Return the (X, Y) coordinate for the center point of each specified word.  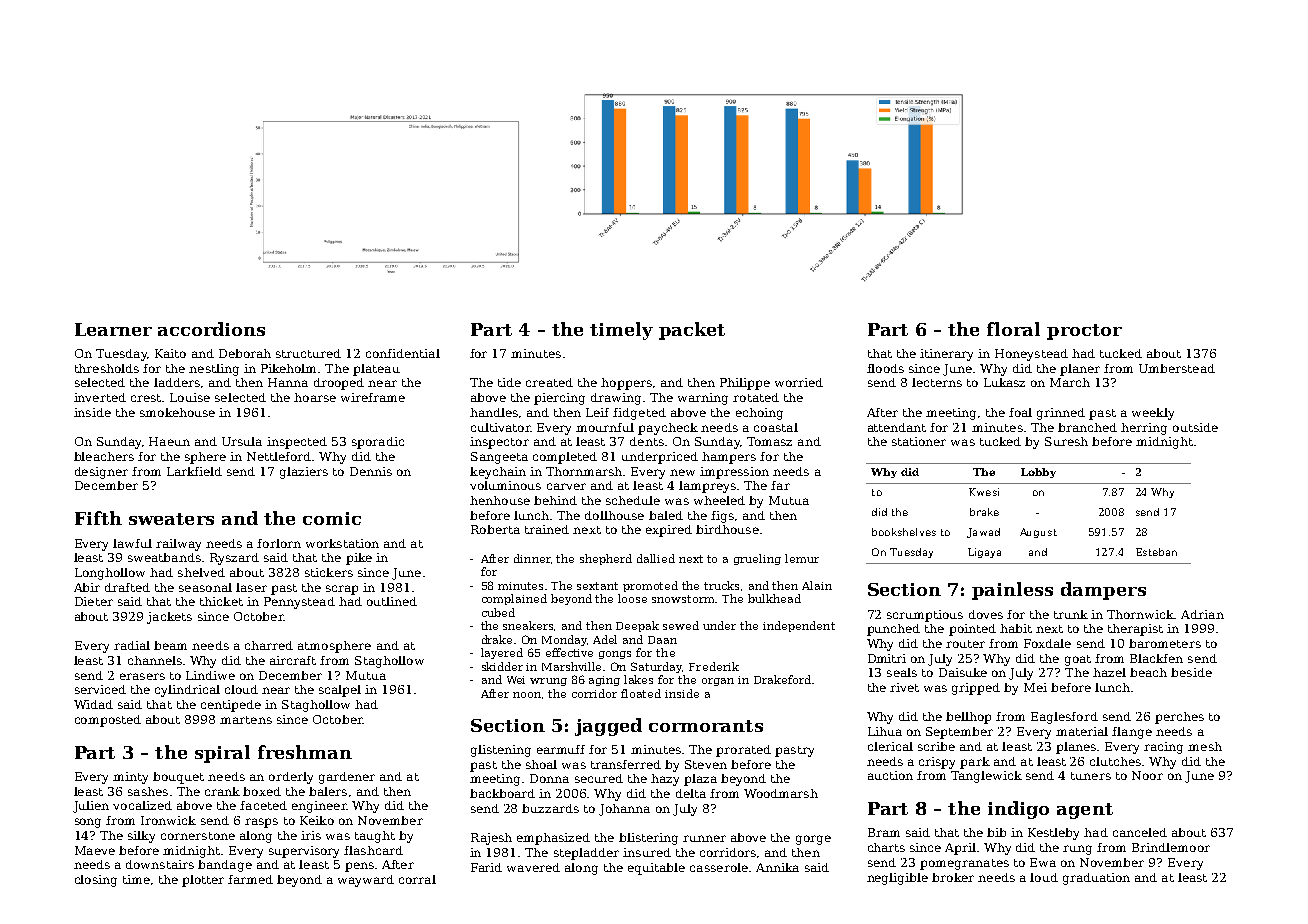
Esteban (1156, 552)
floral (1013, 329)
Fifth (98, 518)
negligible (897, 879)
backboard (502, 793)
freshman (305, 752)
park (975, 763)
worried (799, 382)
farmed (250, 879)
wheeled (719, 500)
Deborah (245, 353)
